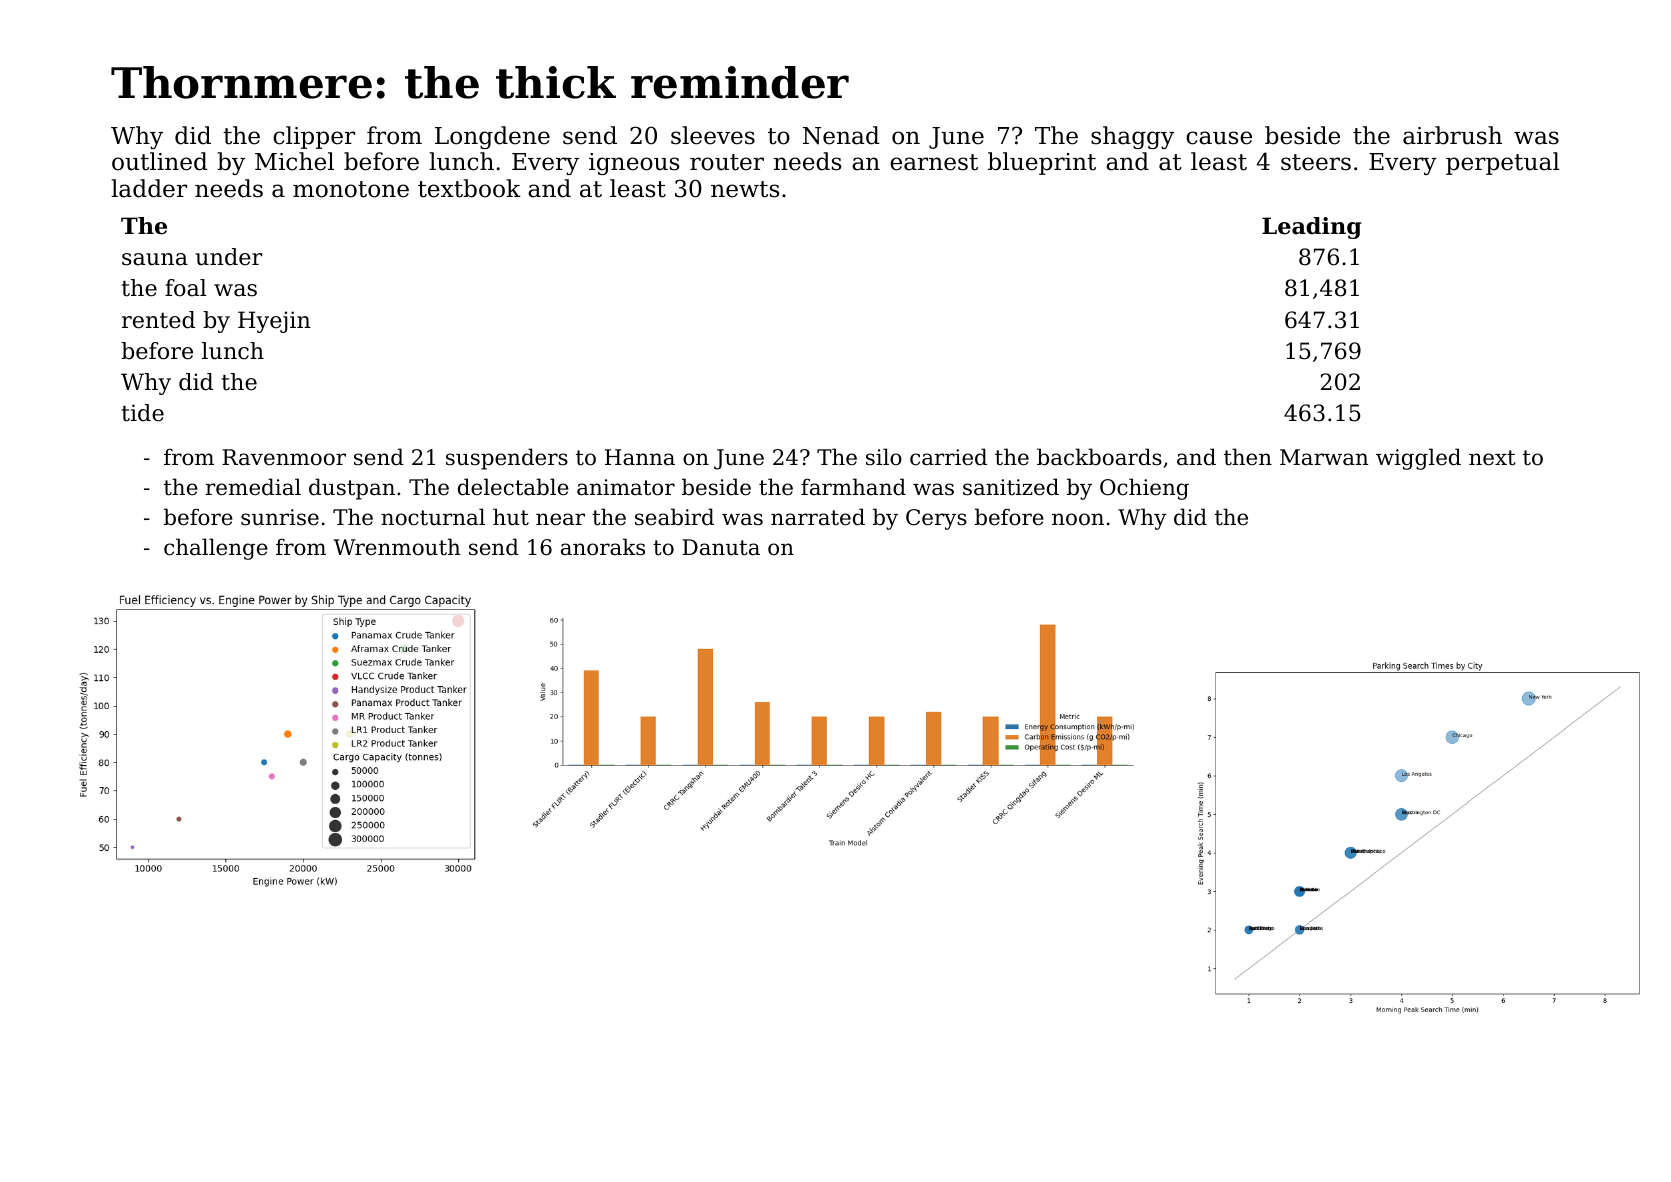 The width and height of the screenshot is (1671, 1182). Describe the element at coordinates (1248, 457) in the screenshot. I see `then` at that location.
